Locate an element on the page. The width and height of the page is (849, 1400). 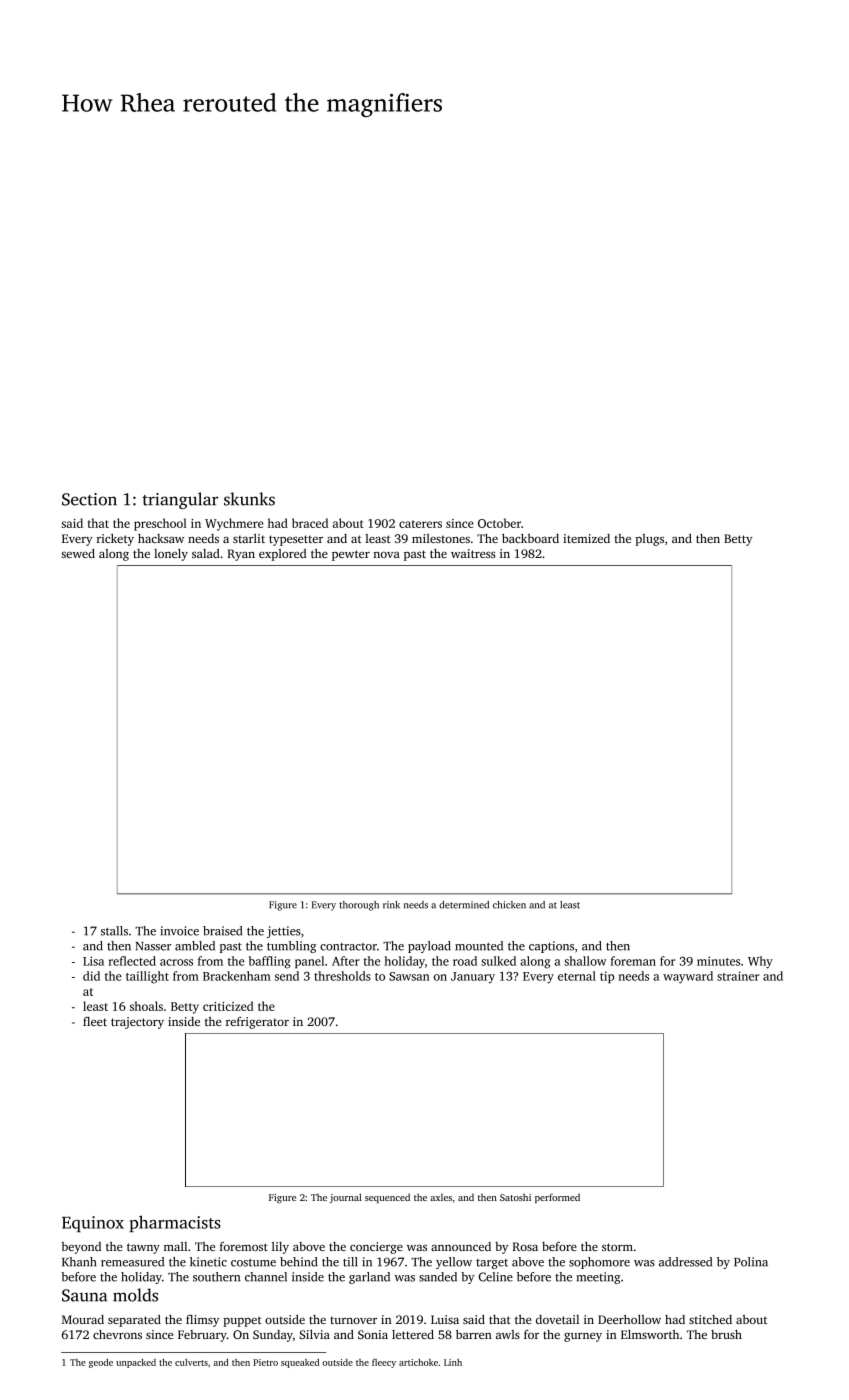
caterers is located at coordinates (420, 524).
